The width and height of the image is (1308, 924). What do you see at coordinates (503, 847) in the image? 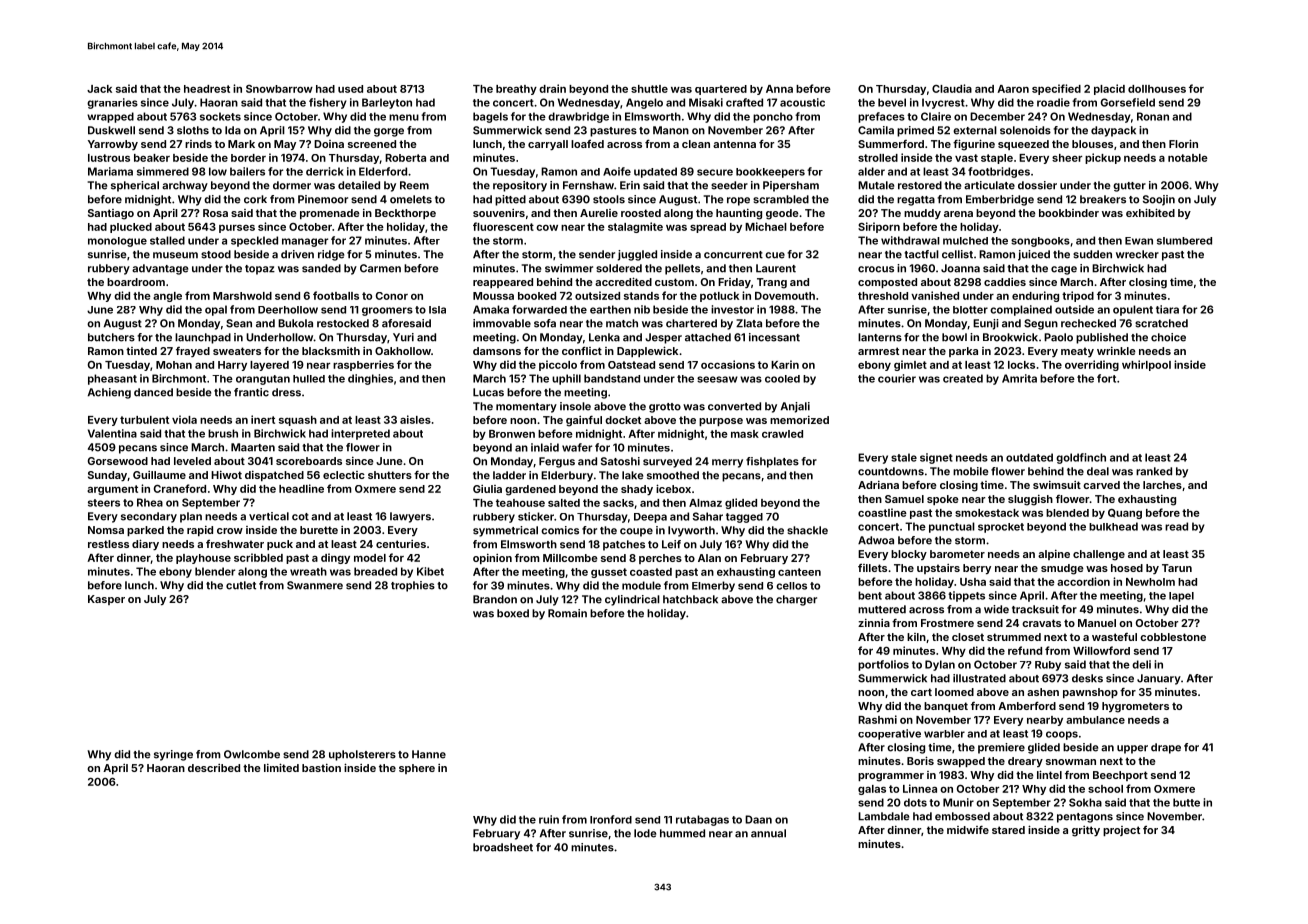
I see `broadsheet` at bounding box center [503, 847].
